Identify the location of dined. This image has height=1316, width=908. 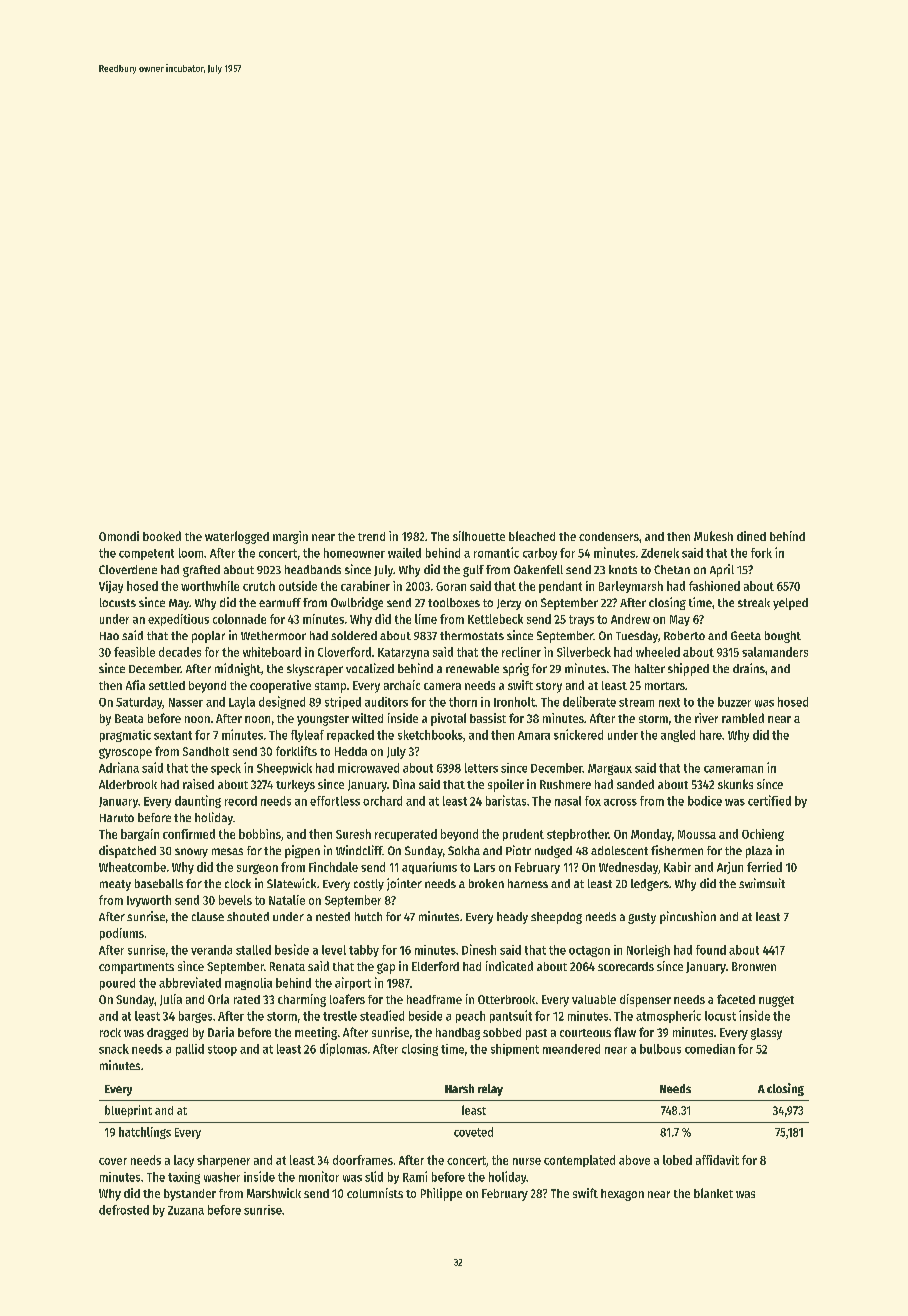
(751, 536).
